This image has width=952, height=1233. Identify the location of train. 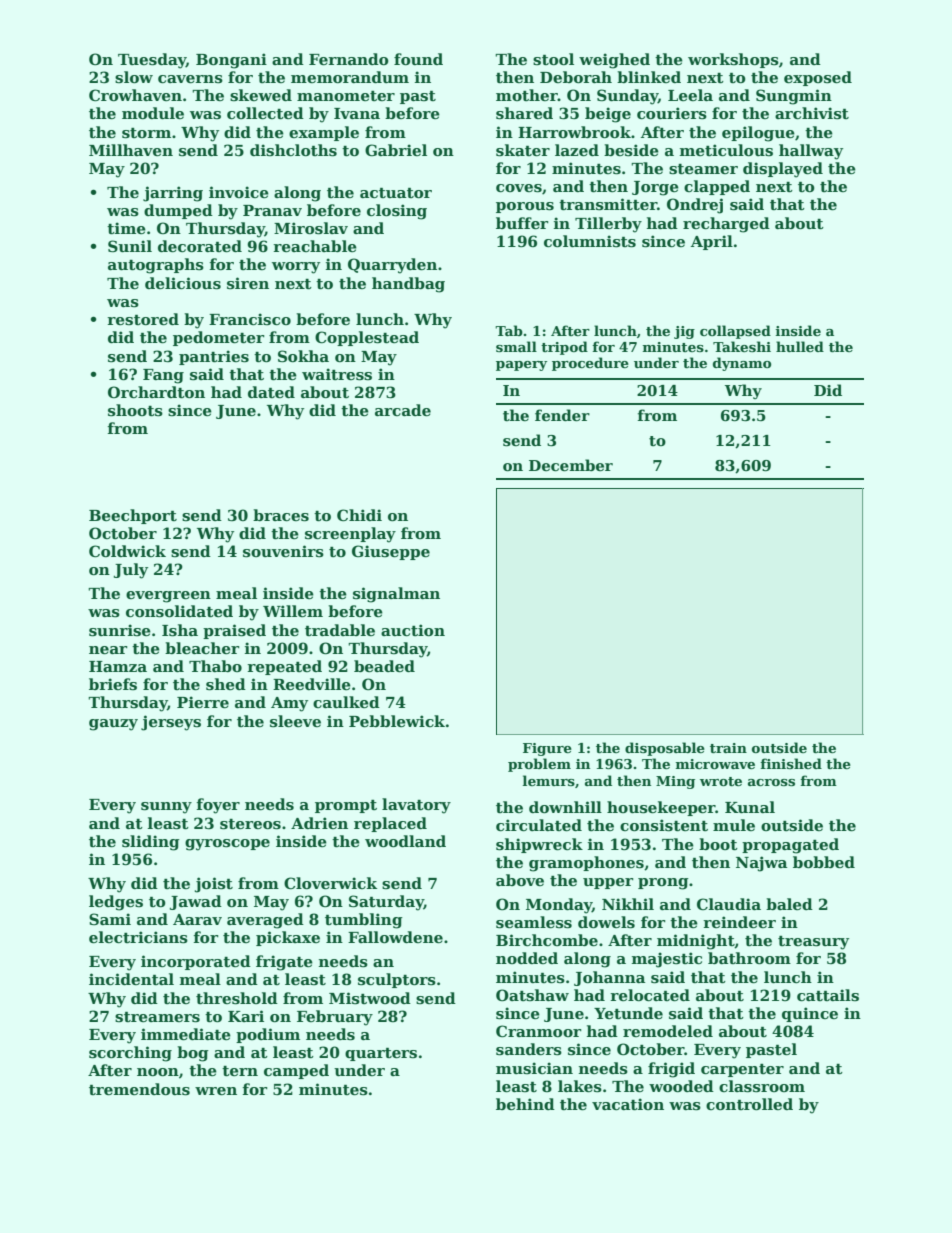
(728, 748).
